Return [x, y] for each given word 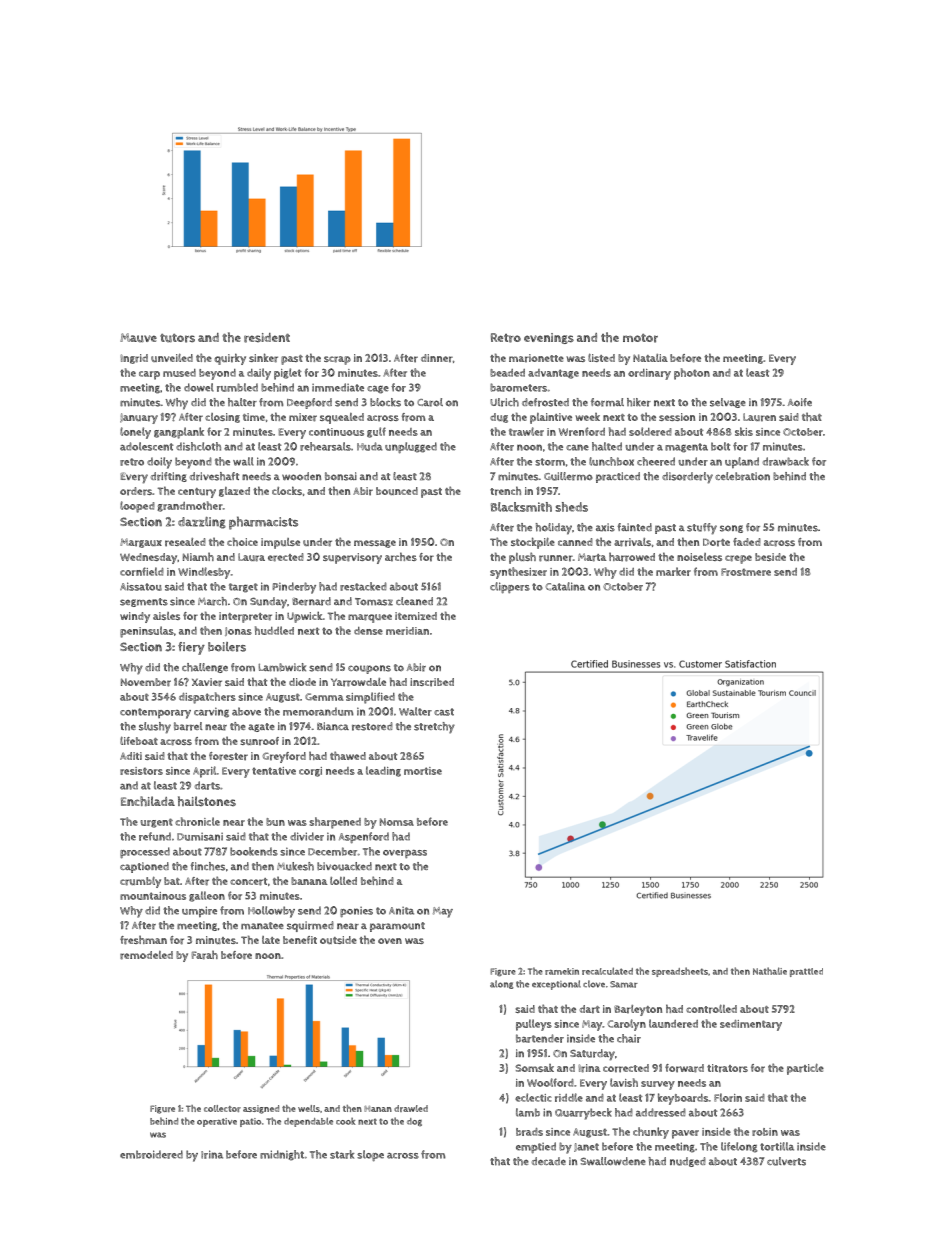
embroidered [151, 1154]
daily [259, 374]
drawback [786, 461]
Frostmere [746, 572]
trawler [526, 431]
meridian [407, 631]
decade [549, 1161]
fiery [191, 648]
